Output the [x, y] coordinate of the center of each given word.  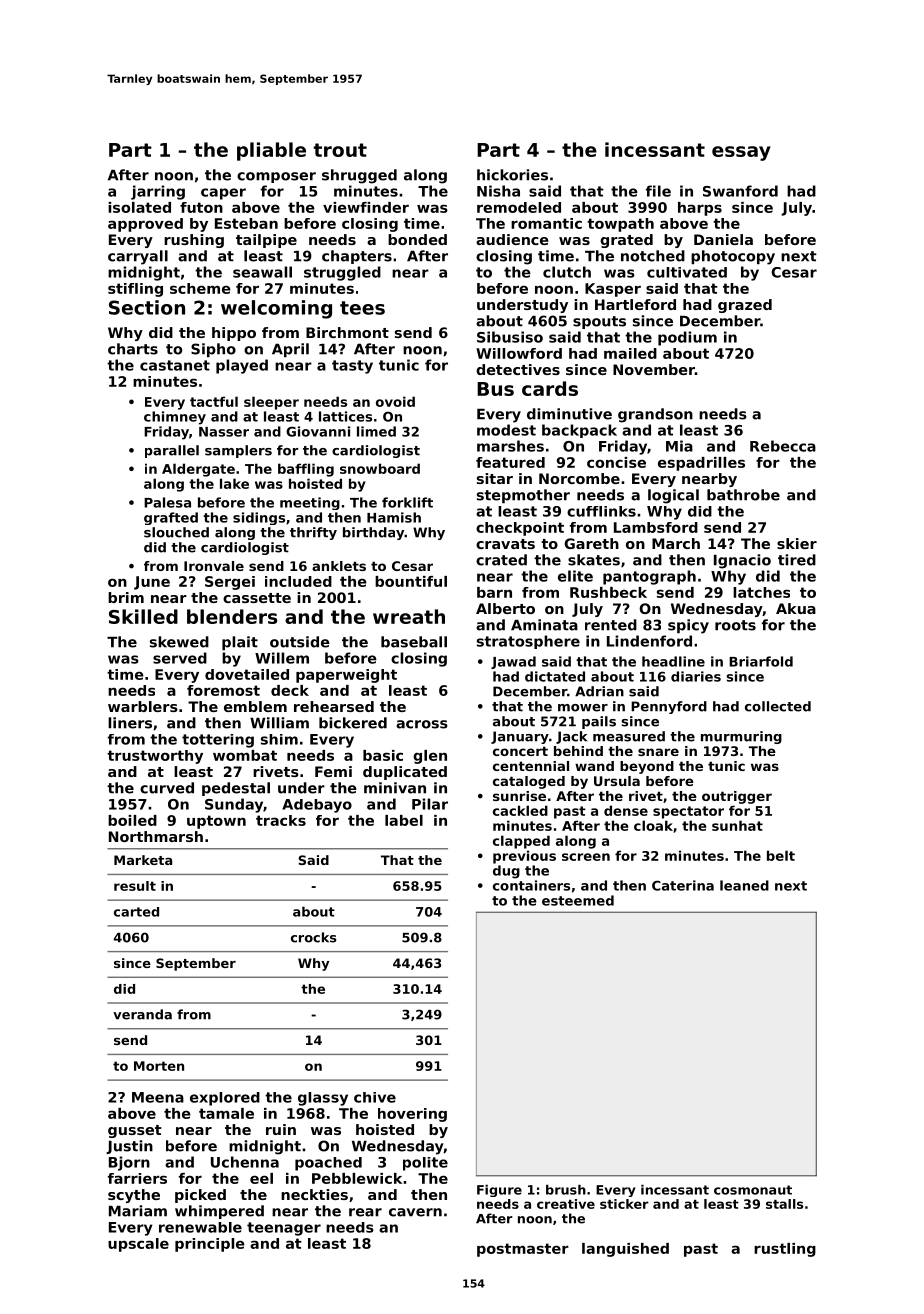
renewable [200, 1227]
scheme [200, 288]
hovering [412, 1115]
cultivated [687, 272]
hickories [512, 175]
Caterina [683, 885]
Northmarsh [156, 836]
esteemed [578, 900]
